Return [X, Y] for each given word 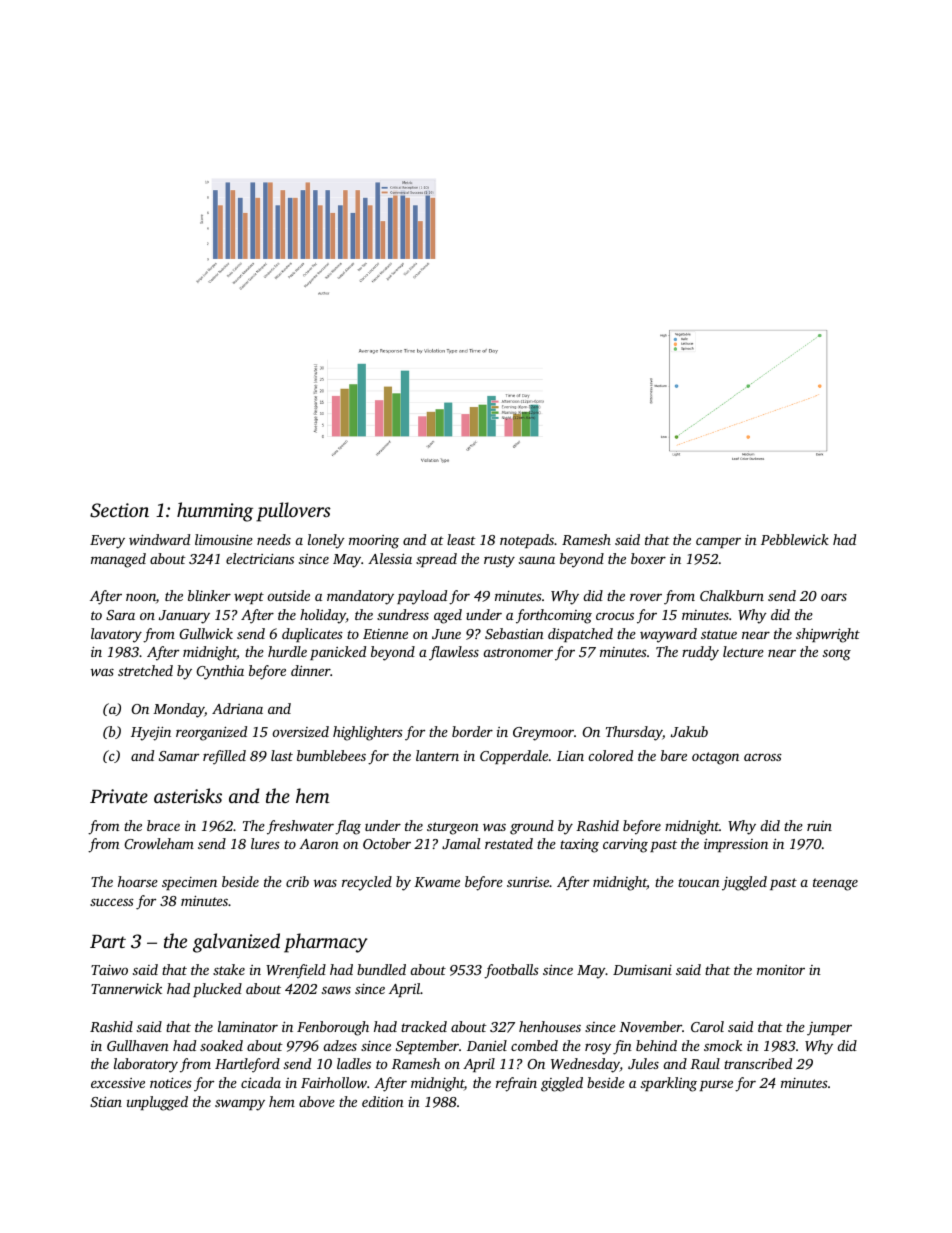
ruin [819, 826]
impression [736, 845]
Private [119, 796]
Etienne [385, 634]
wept [249, 598]
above [317, 1101]
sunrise [528, 881]
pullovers [293, 512]
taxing [579, 846]
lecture [743, 651]
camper [718, 542]
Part [108, 941]
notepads [527, 541]
